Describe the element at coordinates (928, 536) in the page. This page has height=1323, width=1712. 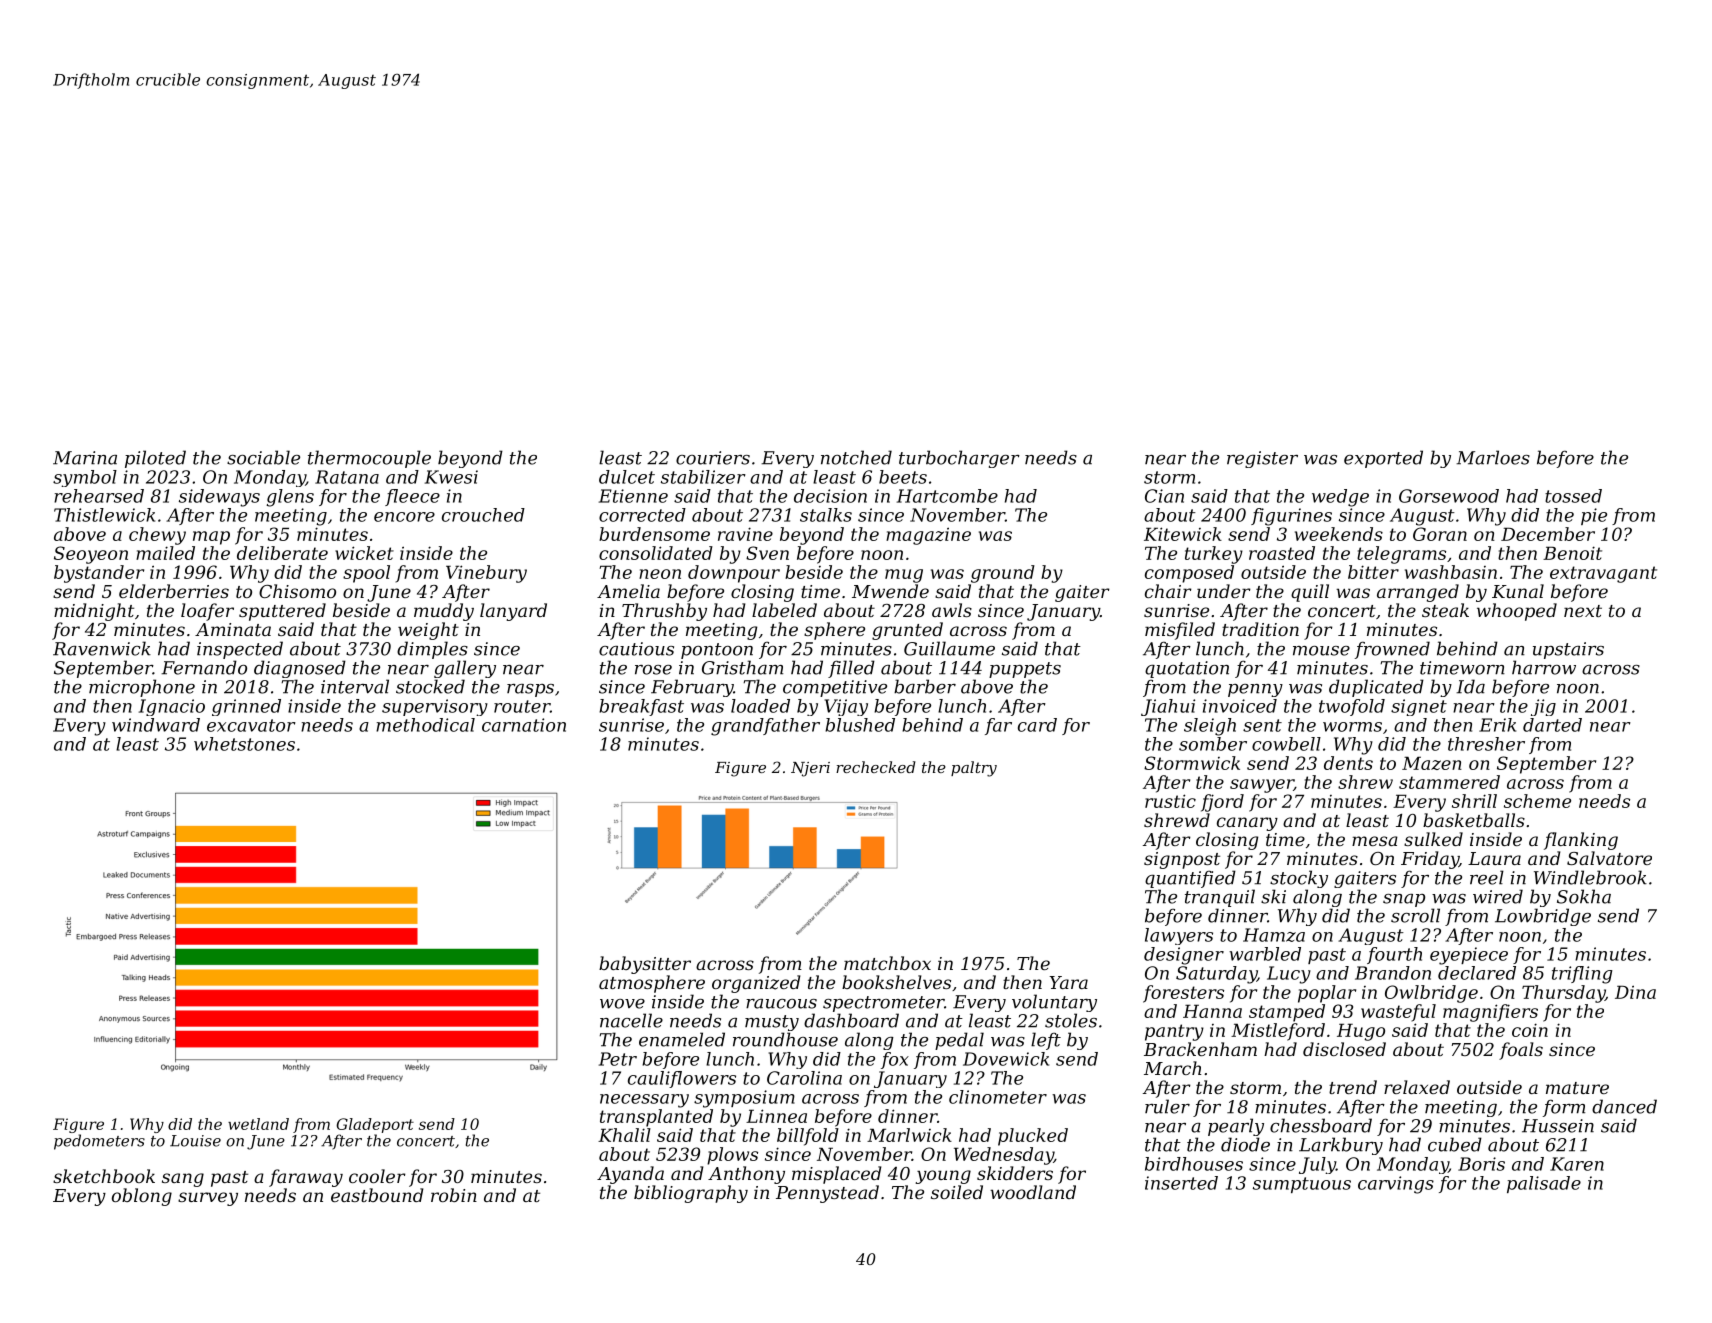
I see `magazine` at that location.
